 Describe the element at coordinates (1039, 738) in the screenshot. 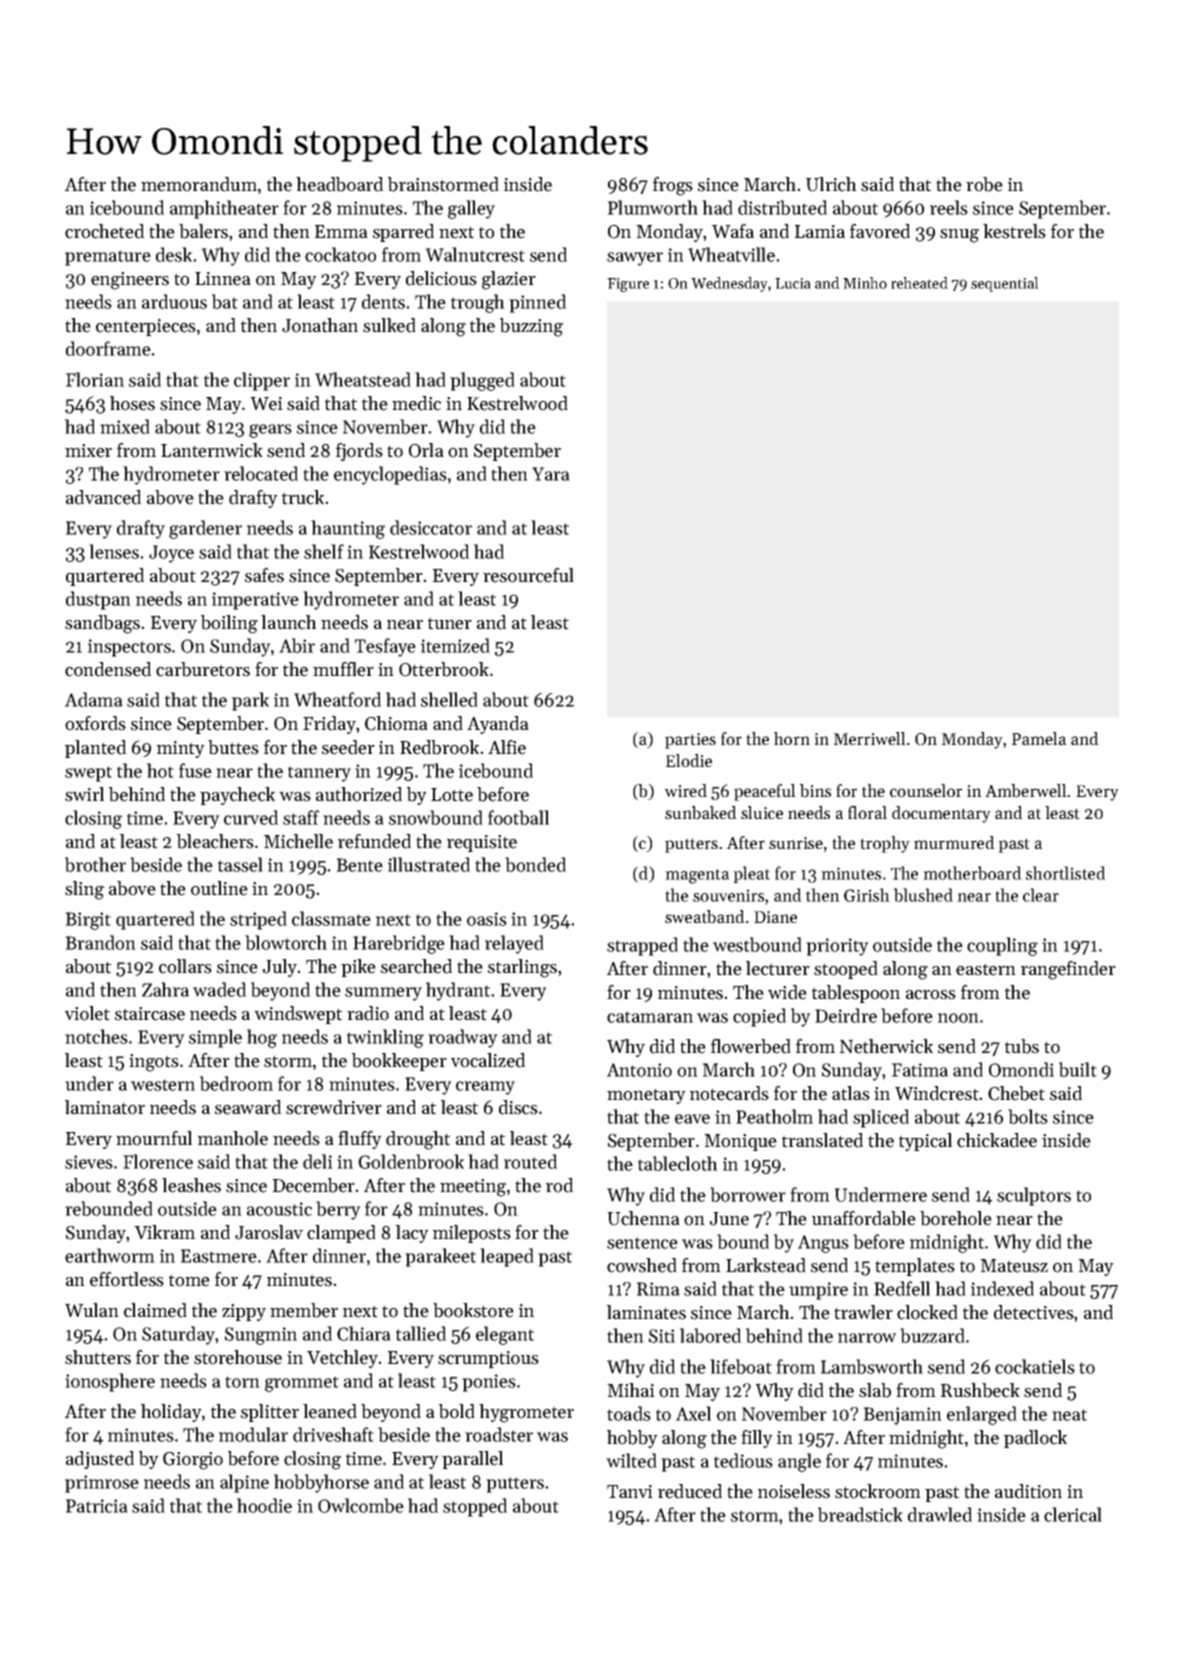

I see `Pamela` at that location.
